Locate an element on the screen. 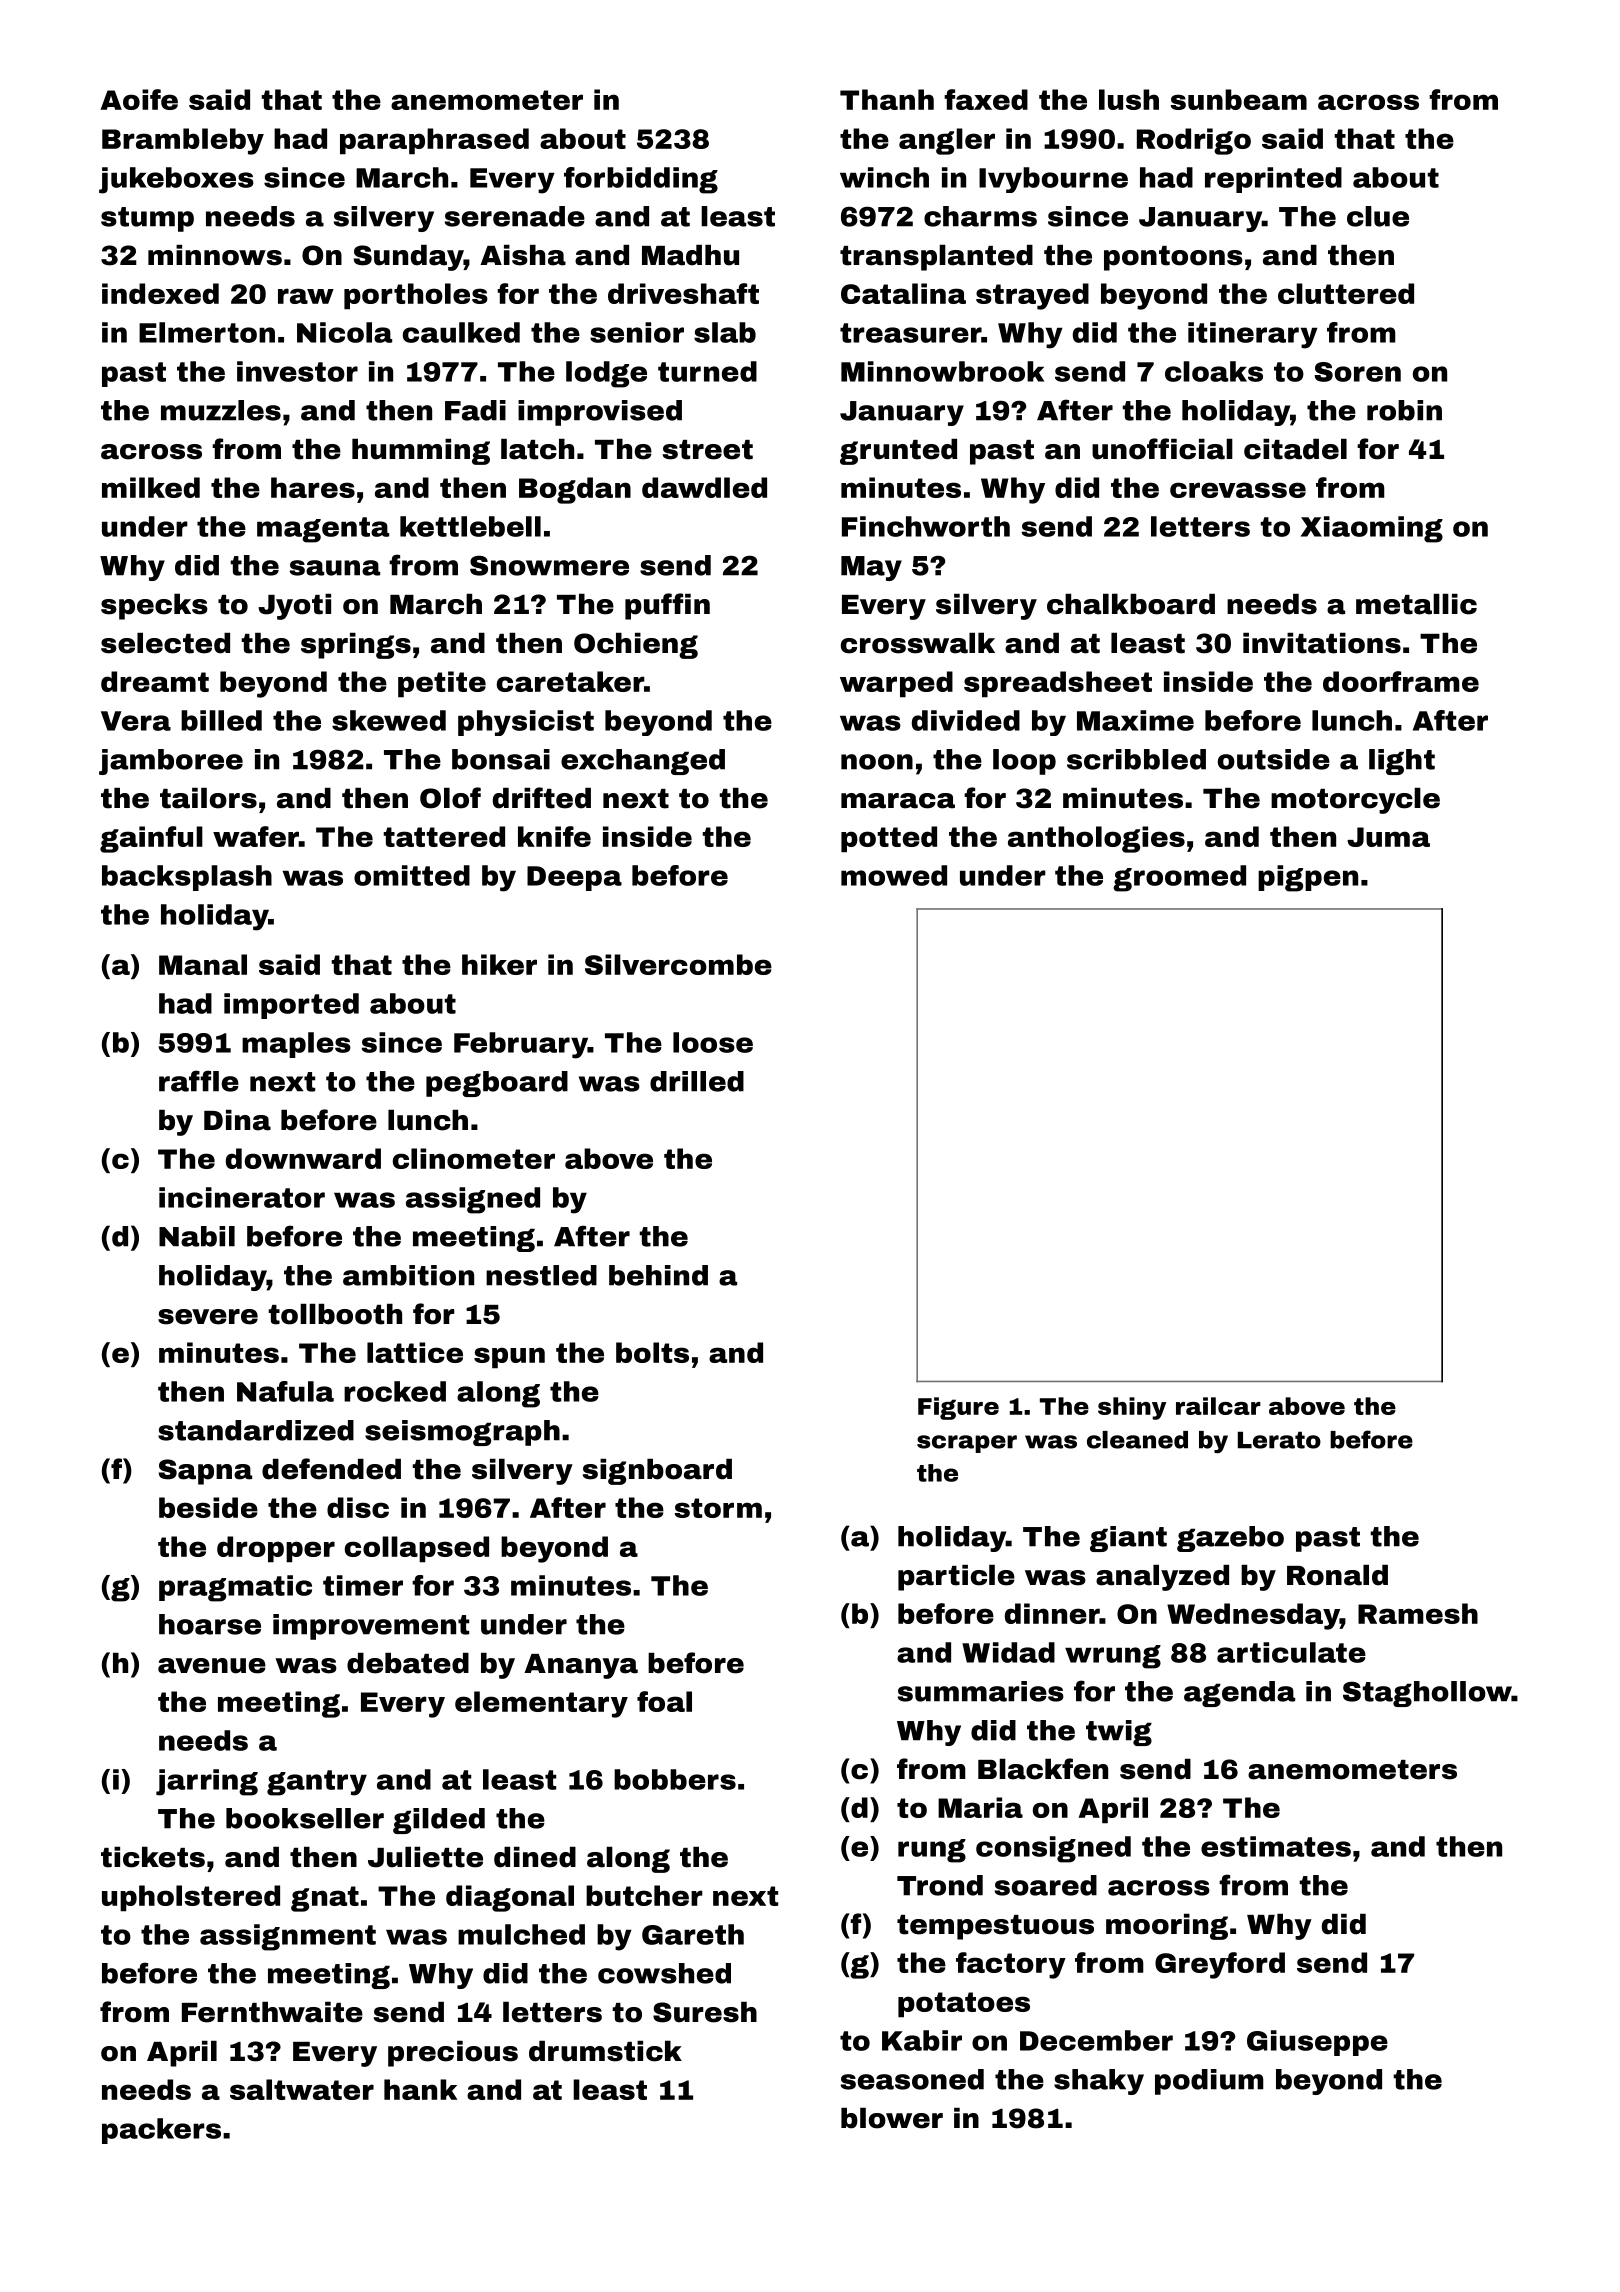  sunbeam is located at coordinates (1238, 99).
